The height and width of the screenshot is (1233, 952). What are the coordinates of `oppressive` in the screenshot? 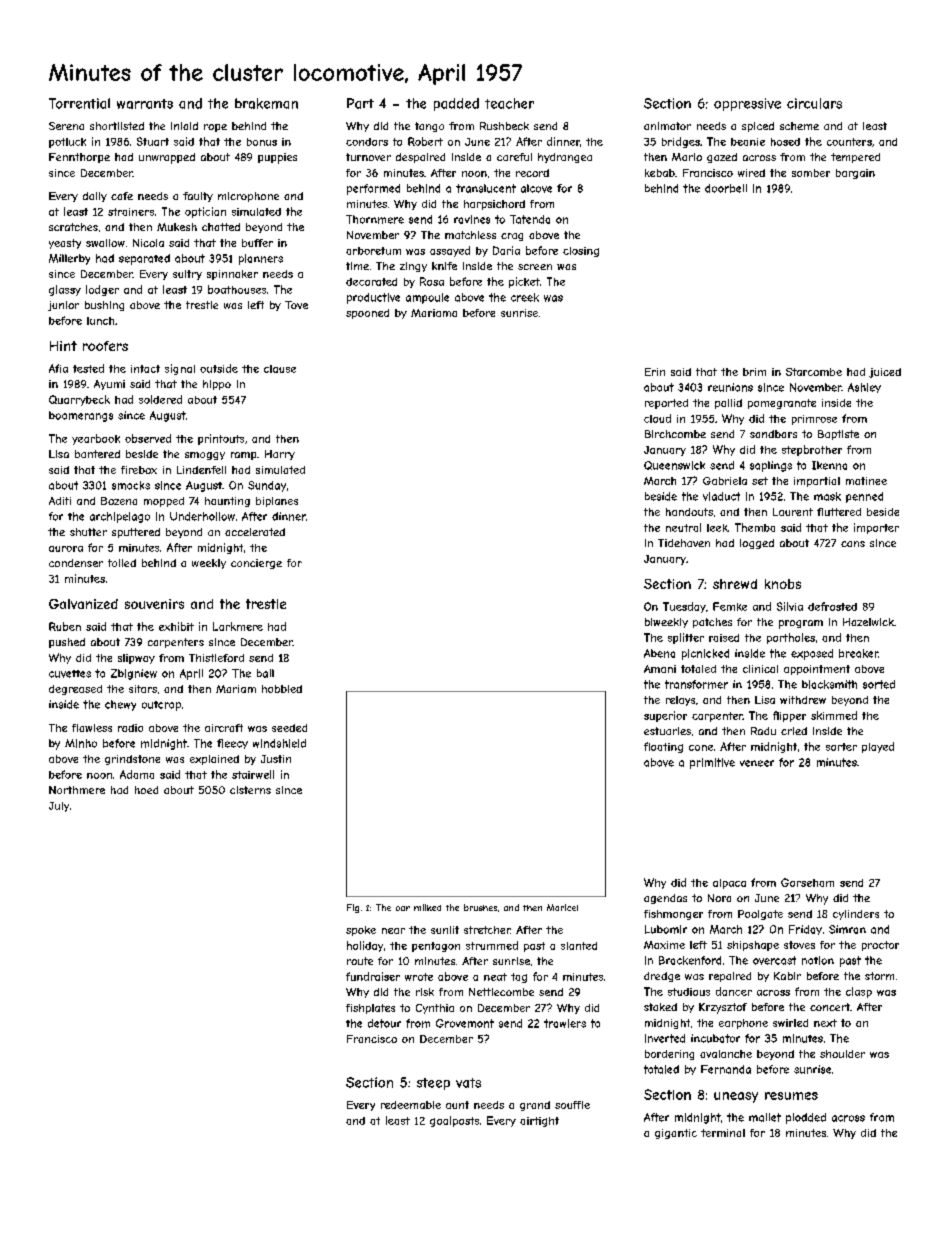 It's located at (747, 104).
